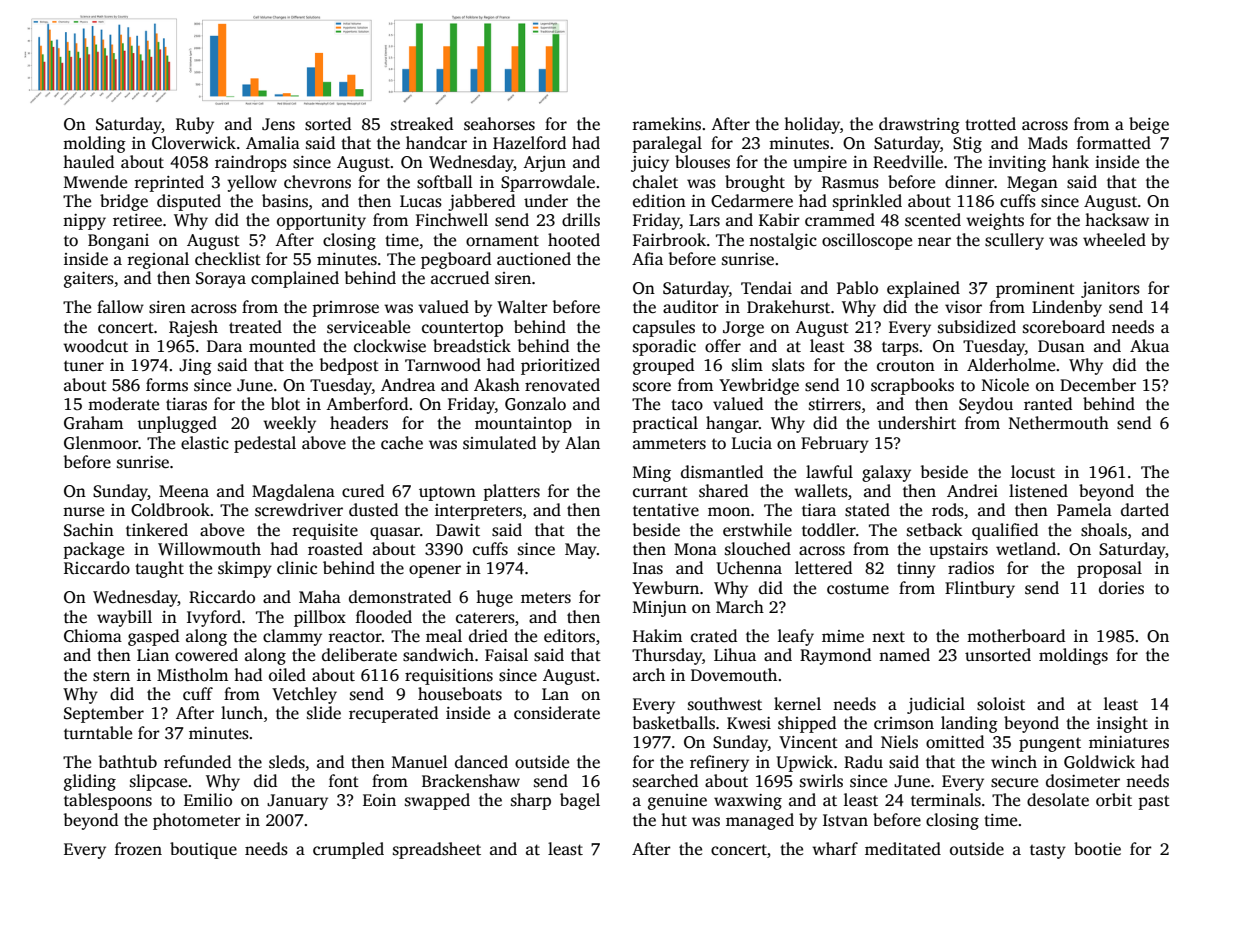 The height and width of the screenshot is (952, 1233). Describe the element at coordinates (749, 723) in the screenshot. I see `Kwesi` at that location.
